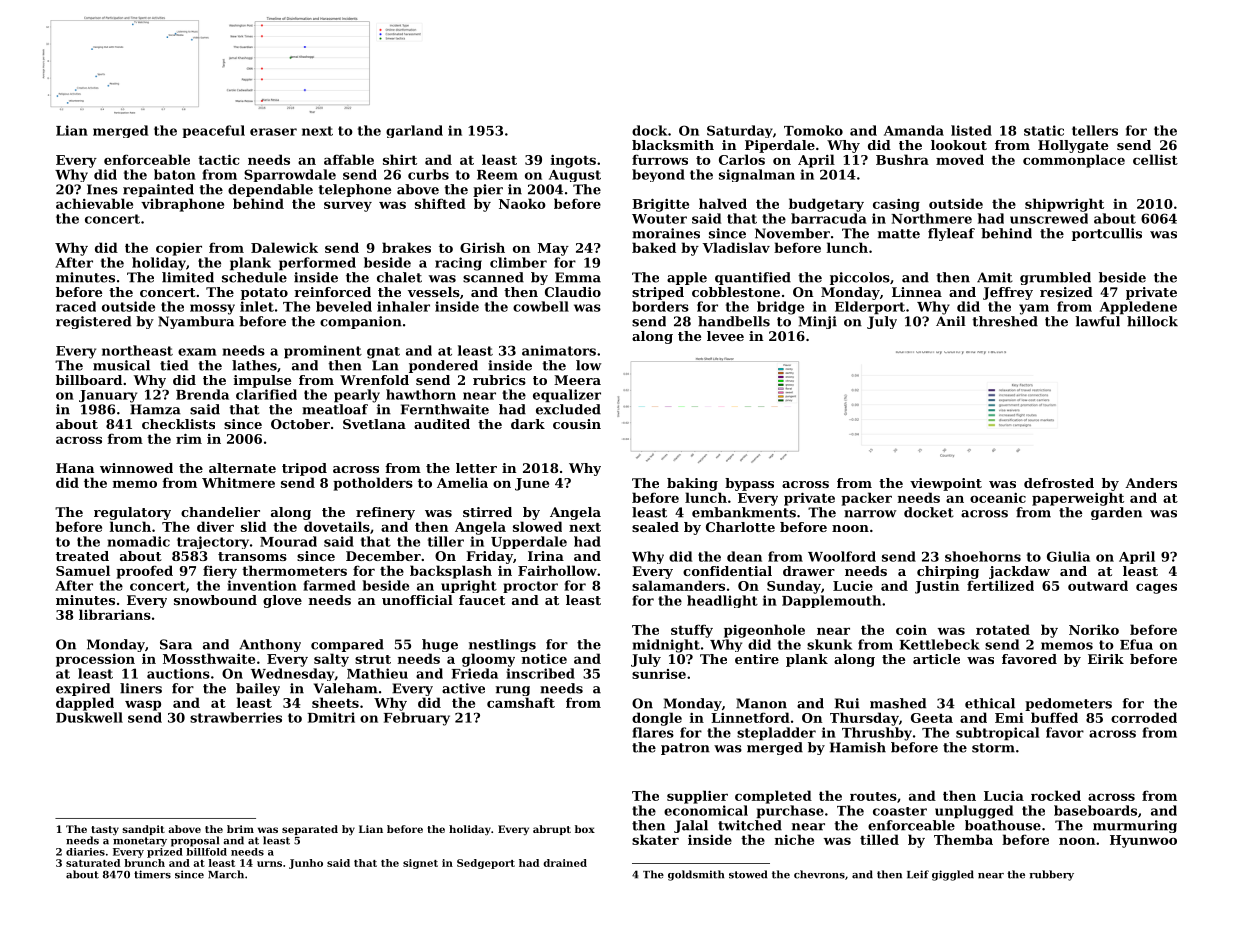 This screenshot has height=952, width=1233. What do you see at coordinates (963, 839) in the screenshot?
I see `Themba` at bounding box center [963, 839].
